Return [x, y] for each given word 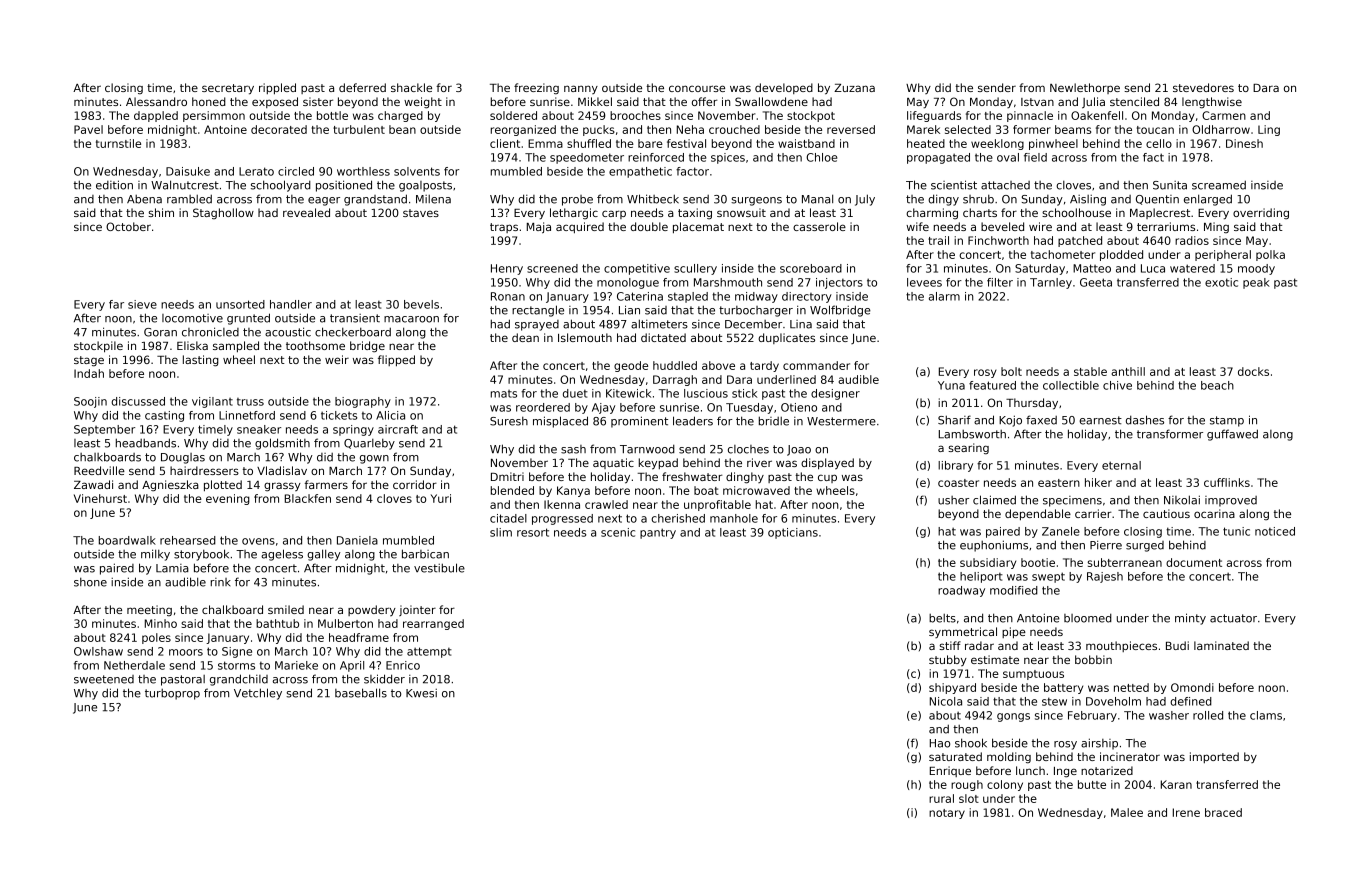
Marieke [296, 665]
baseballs [361, 693]
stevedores [1203, 87]
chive [1117, 385]
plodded [1121, 255]
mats [504, 394]
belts [942, 618]
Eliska [192, 345]
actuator [1233, 618]
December [753, 324]
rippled [277, 88]
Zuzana [854, 88]
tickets [339, 415]
